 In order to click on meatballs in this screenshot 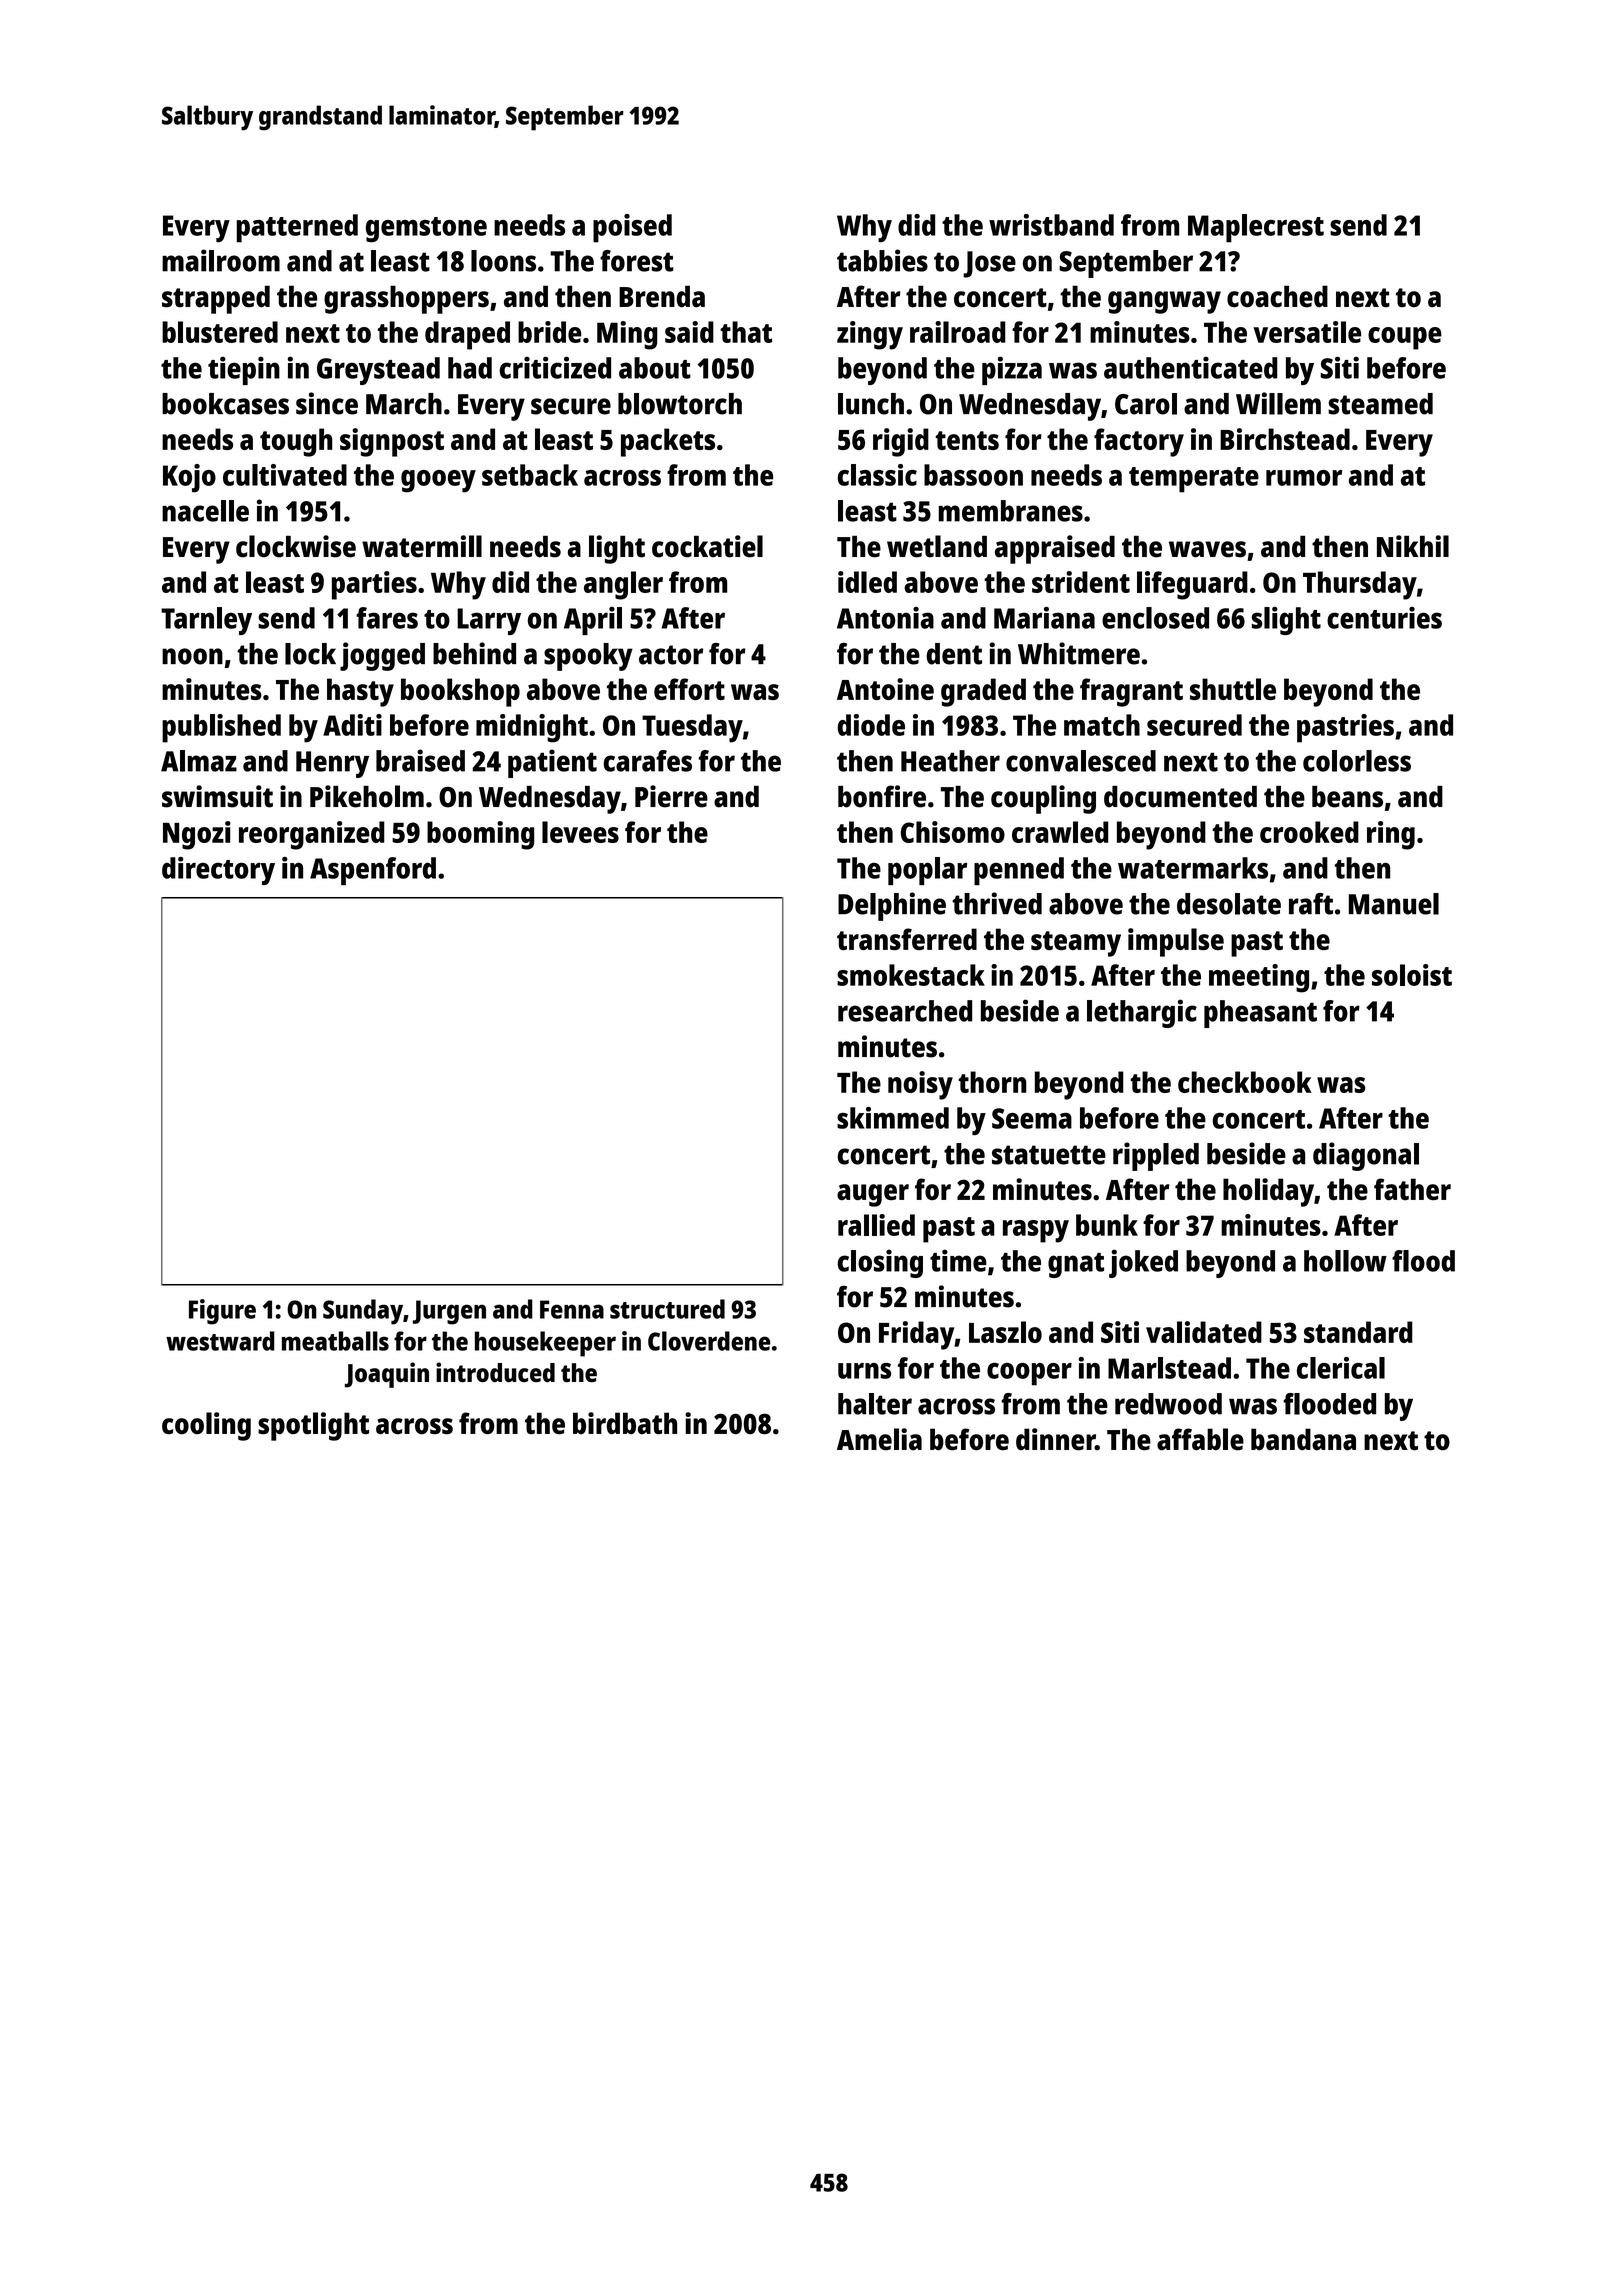, I will do `click(335, 1341)`.
